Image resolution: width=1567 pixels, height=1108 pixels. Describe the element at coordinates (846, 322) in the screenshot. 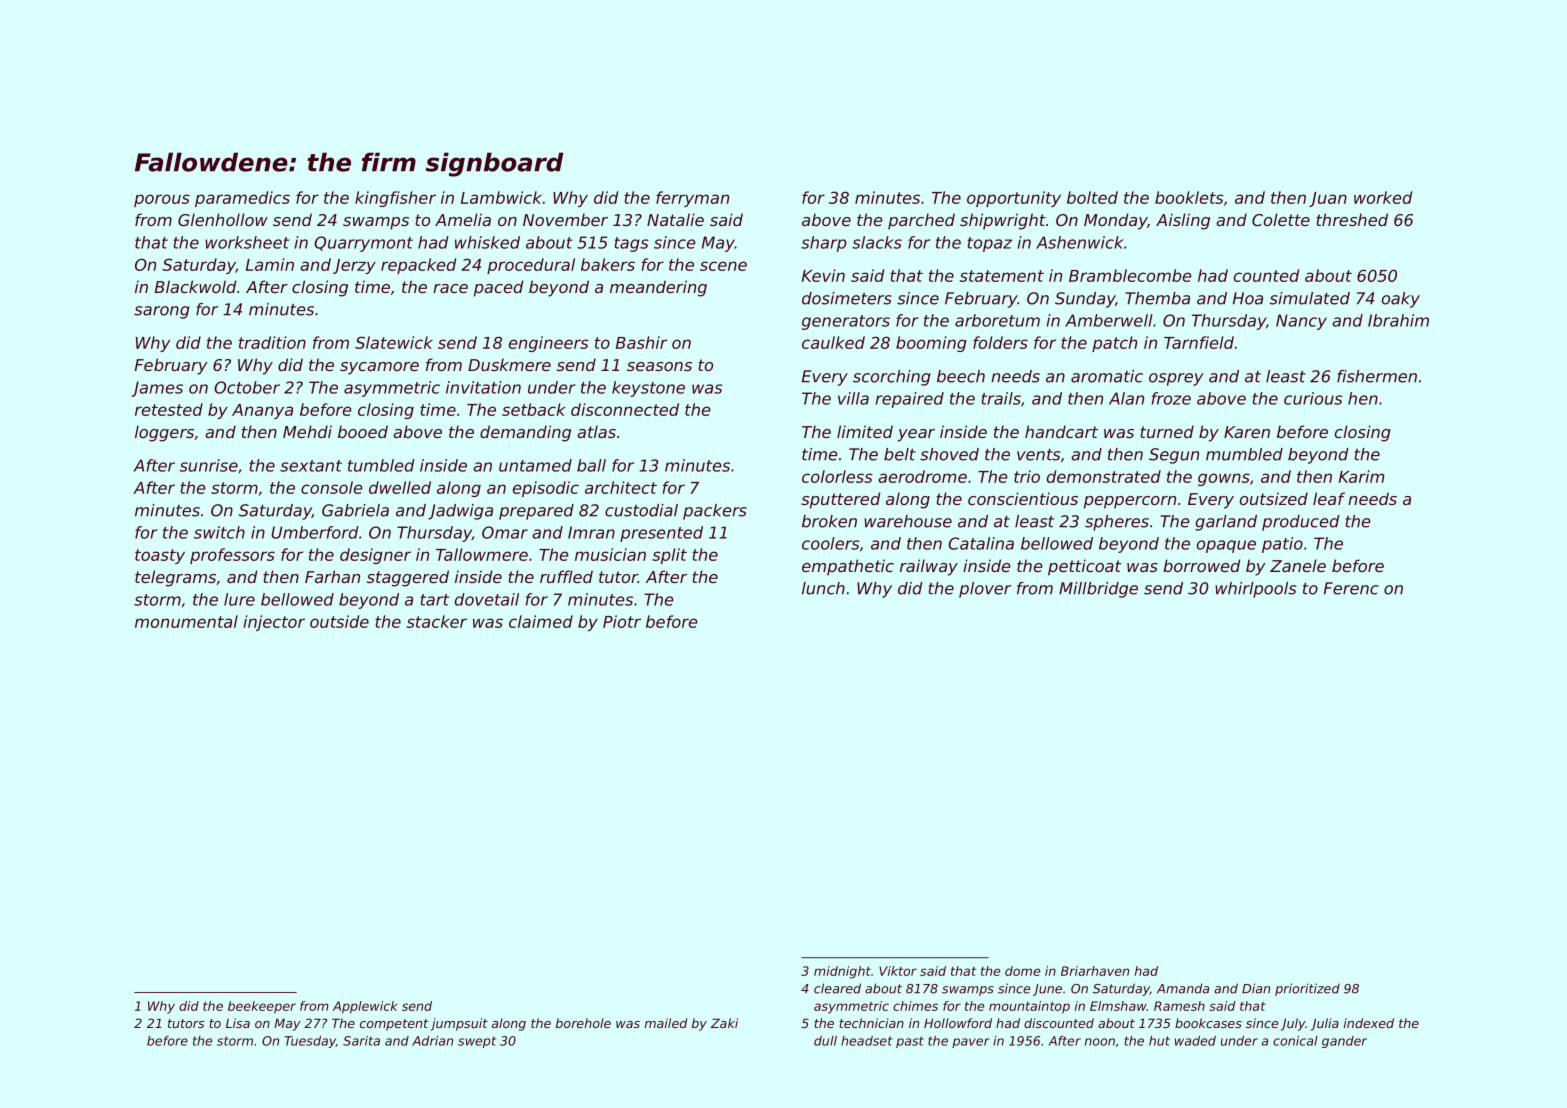

I see `generators` at that location.
